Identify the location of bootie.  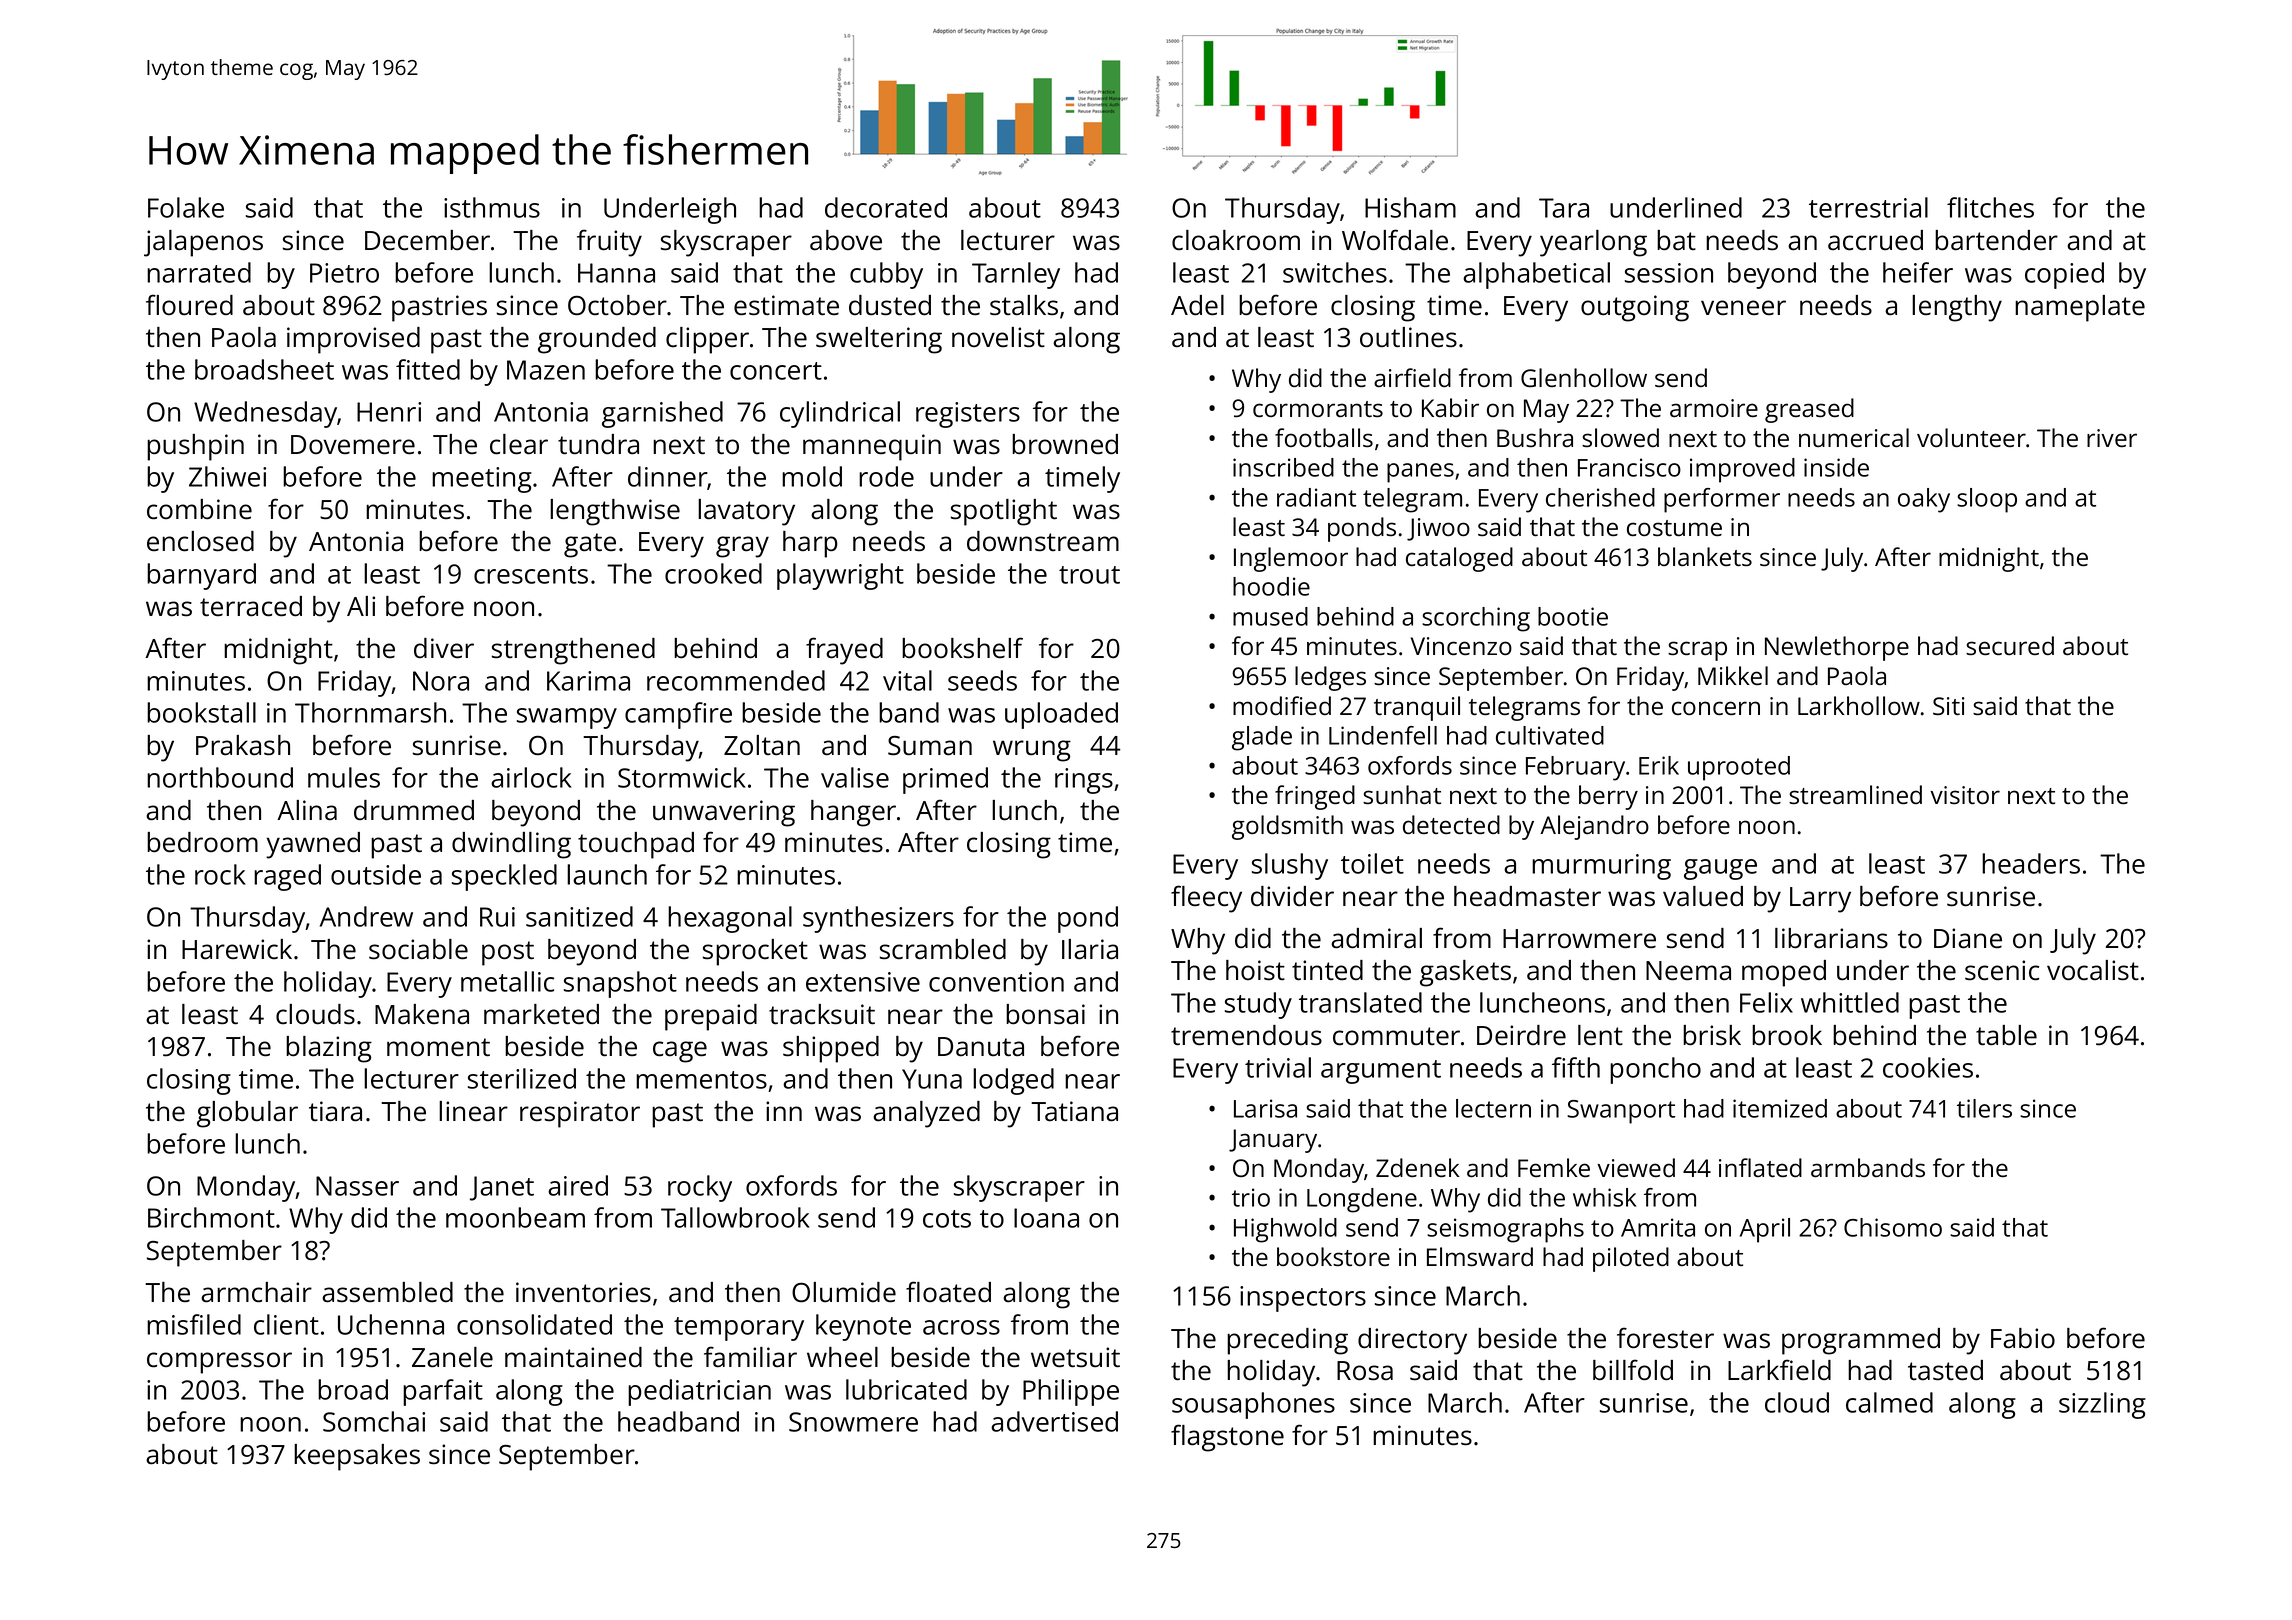
(1573, 616).
